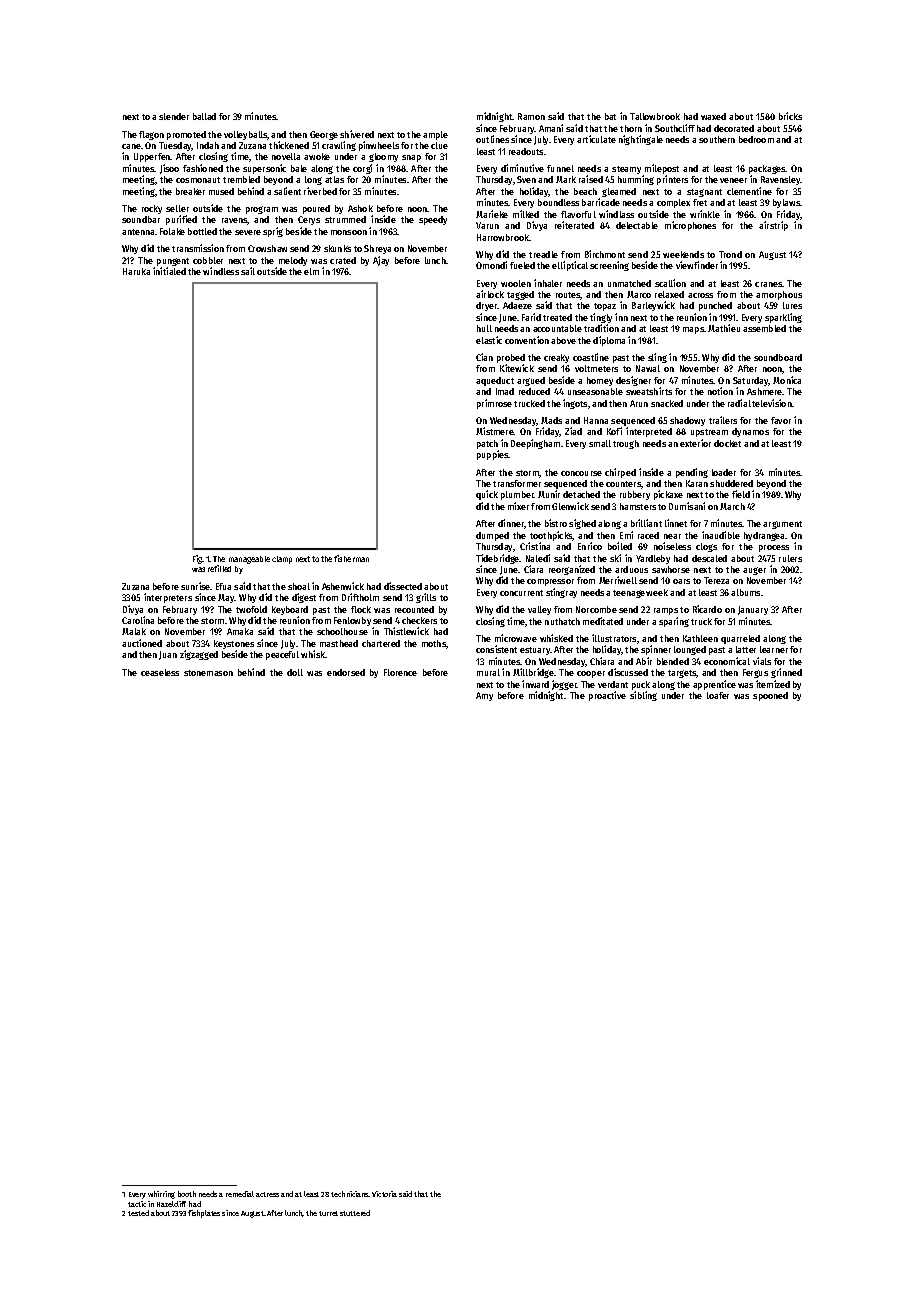 The image size is (924, 1308). Describe the element at coordinates (491, 265) in the screenshot. I see `Omondi` at that location.
